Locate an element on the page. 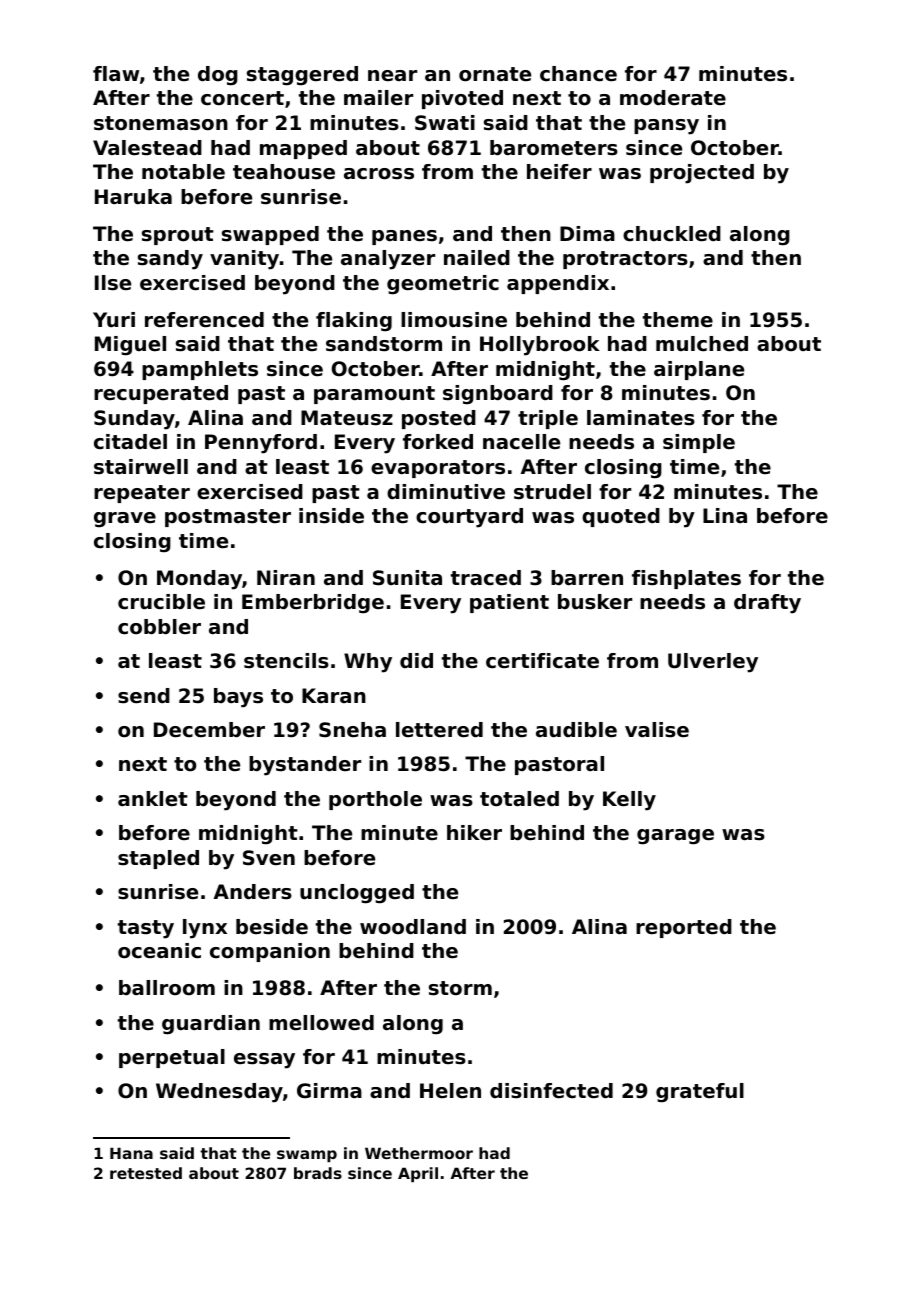 This document has height=1311, width=924. drafty is located at coordinates (767, 604).
